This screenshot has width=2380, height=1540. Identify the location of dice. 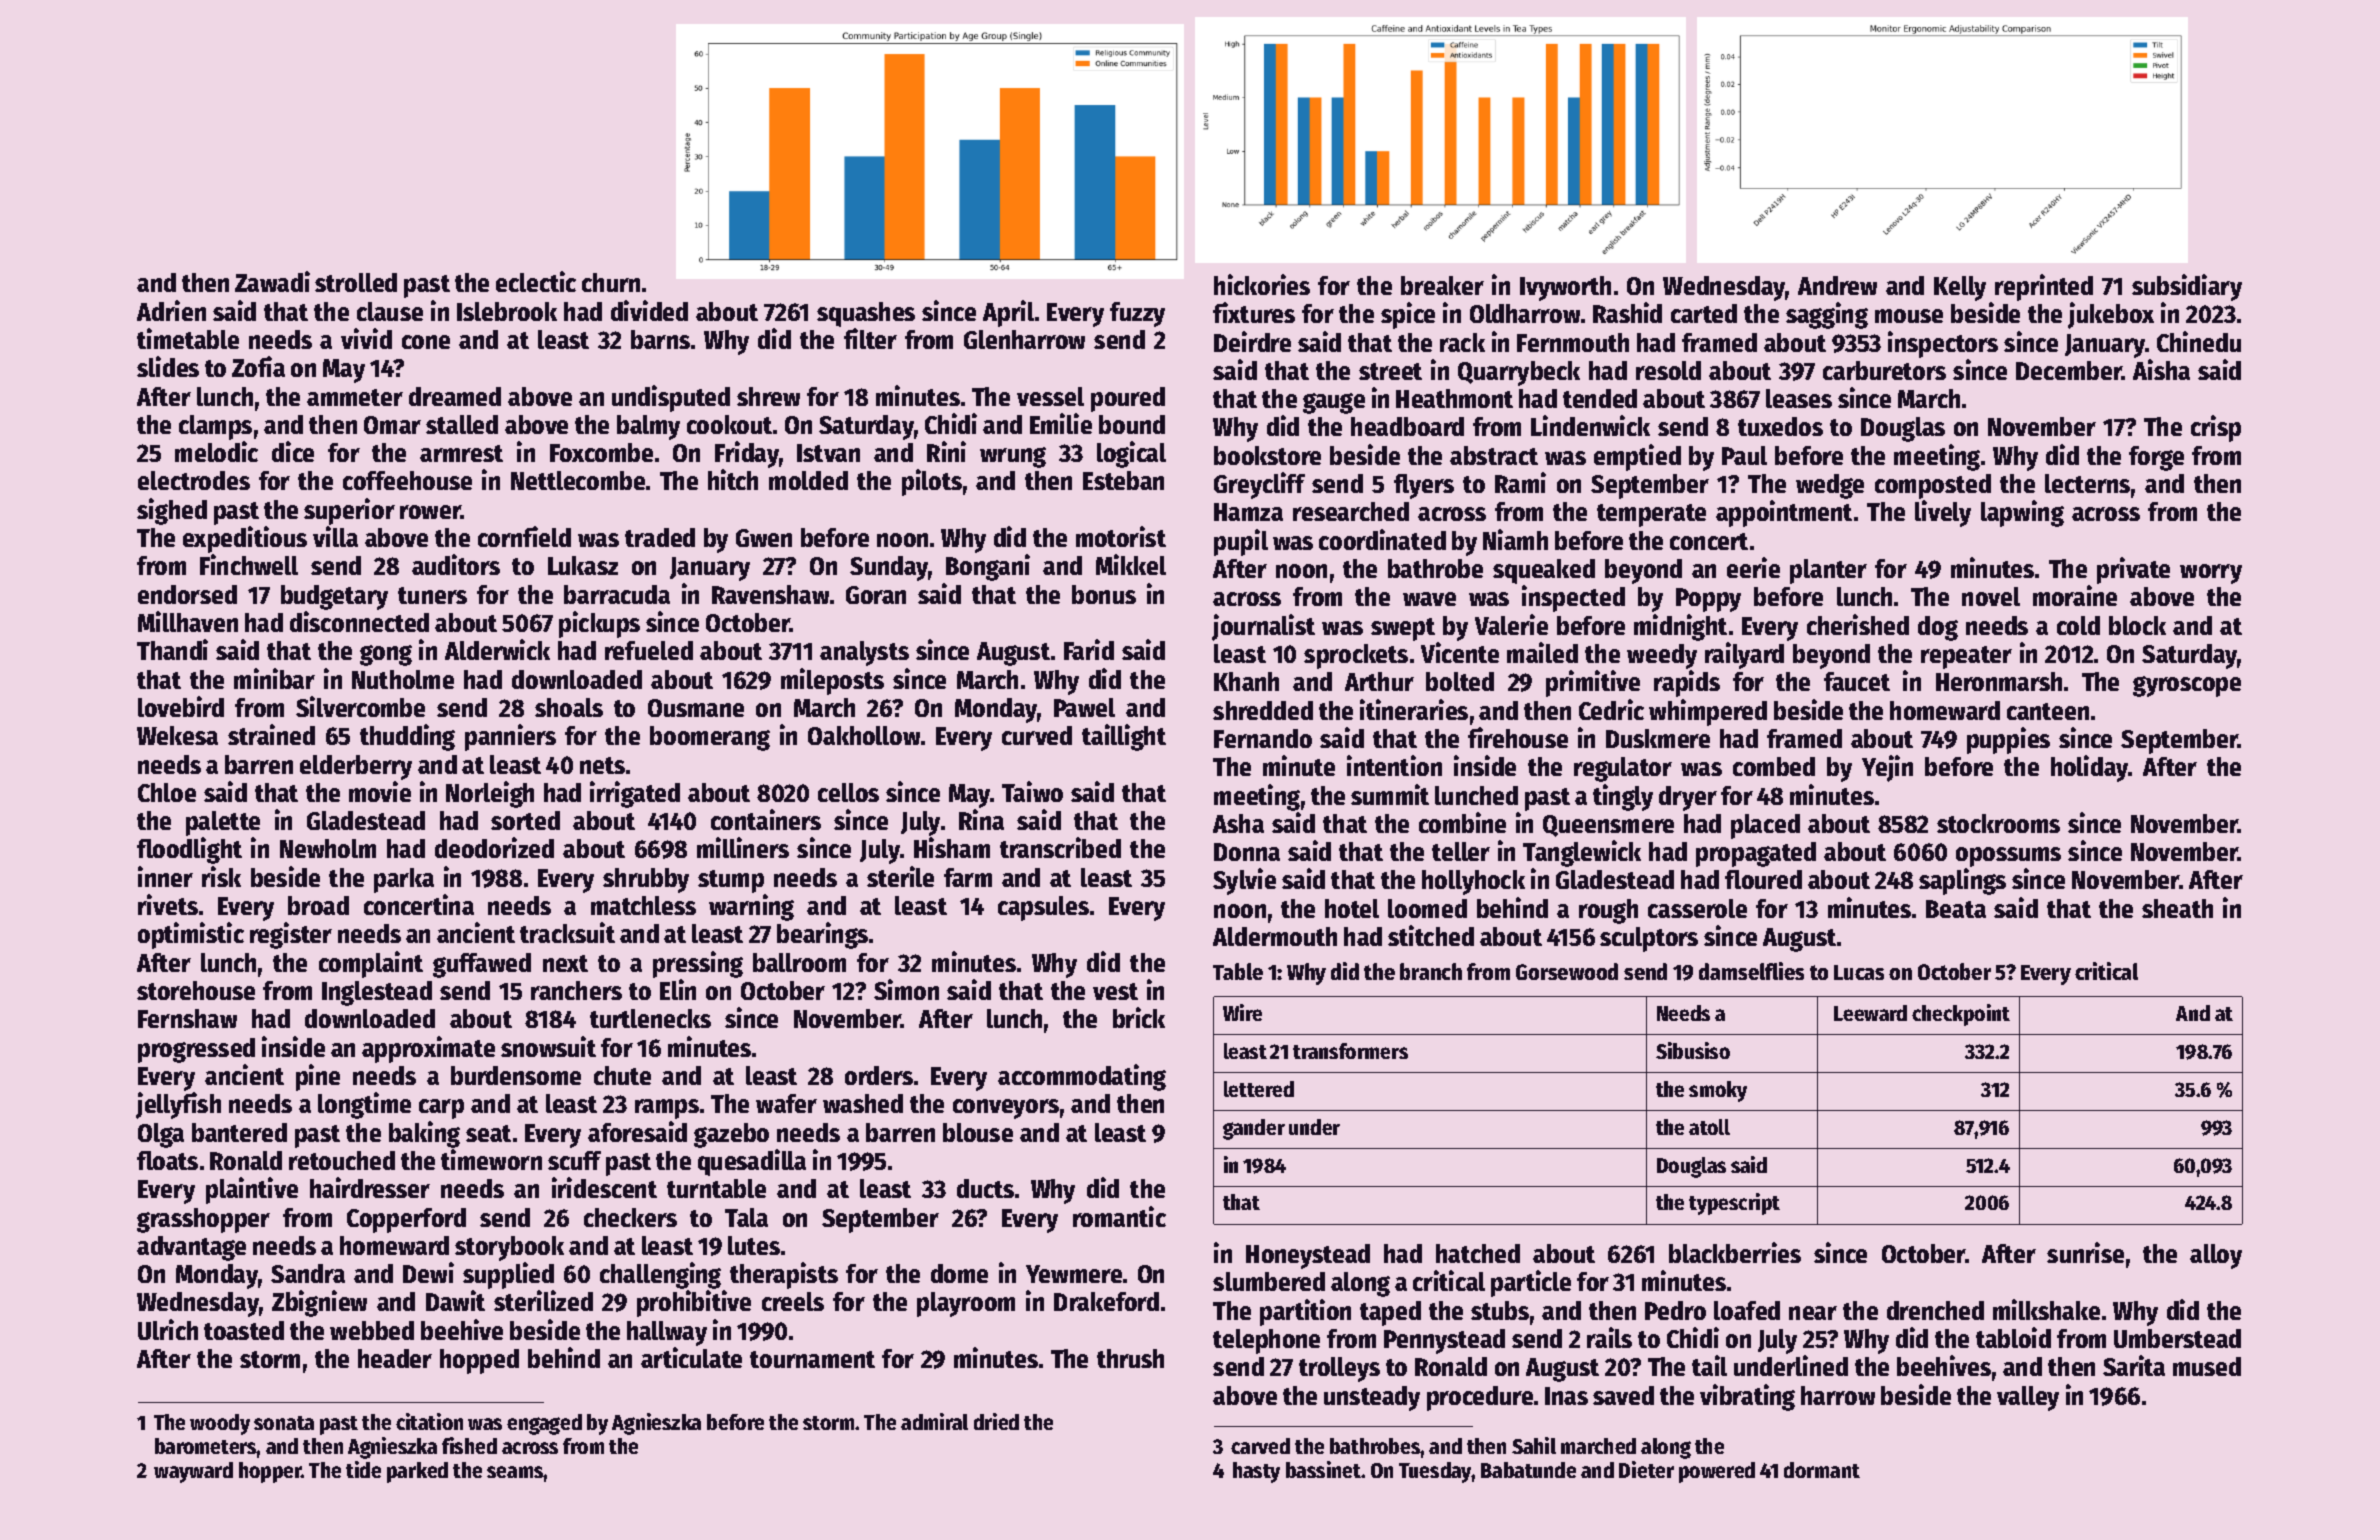
(293, 451).
